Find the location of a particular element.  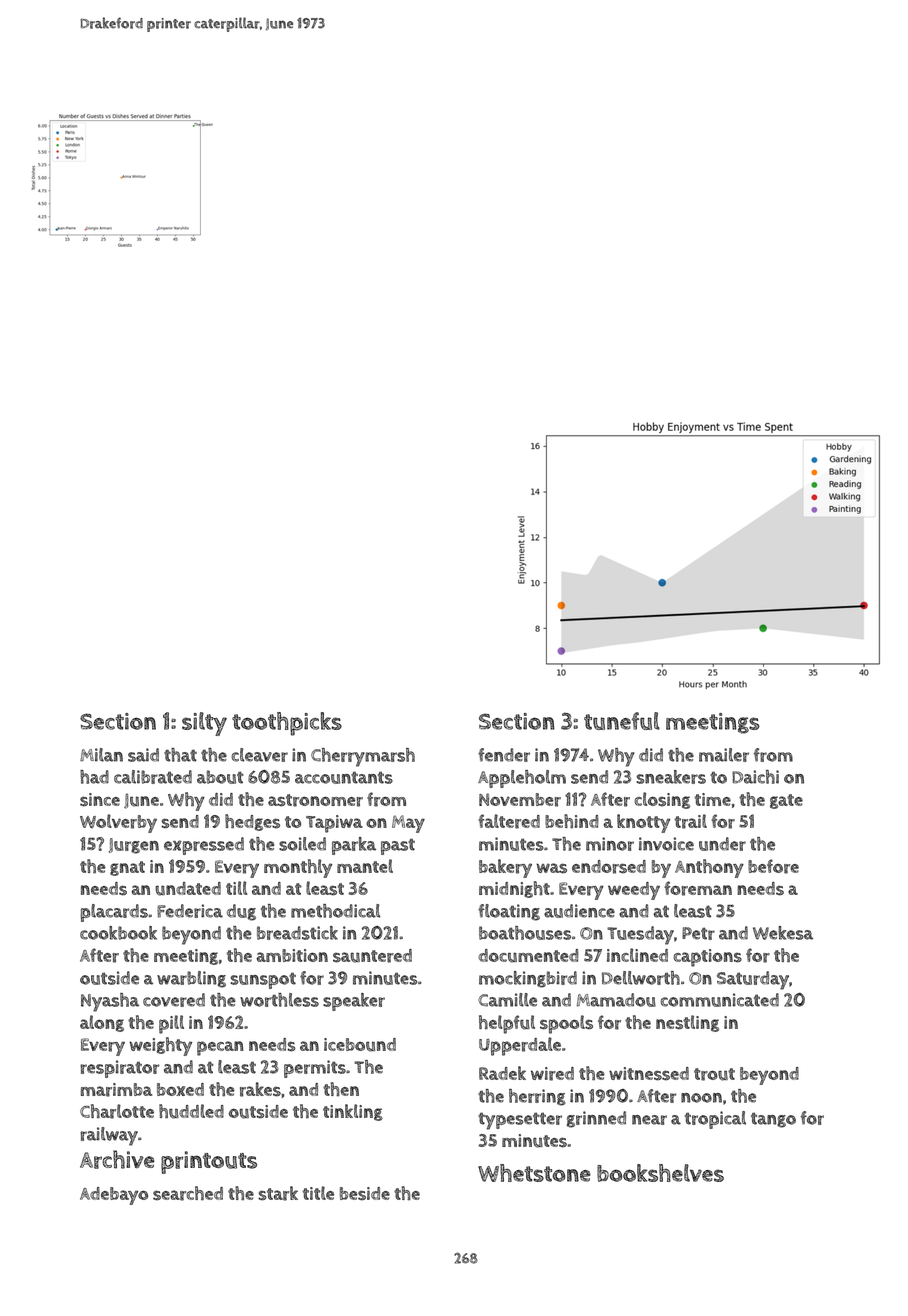

faltered is located at coordinates (509, 821).
